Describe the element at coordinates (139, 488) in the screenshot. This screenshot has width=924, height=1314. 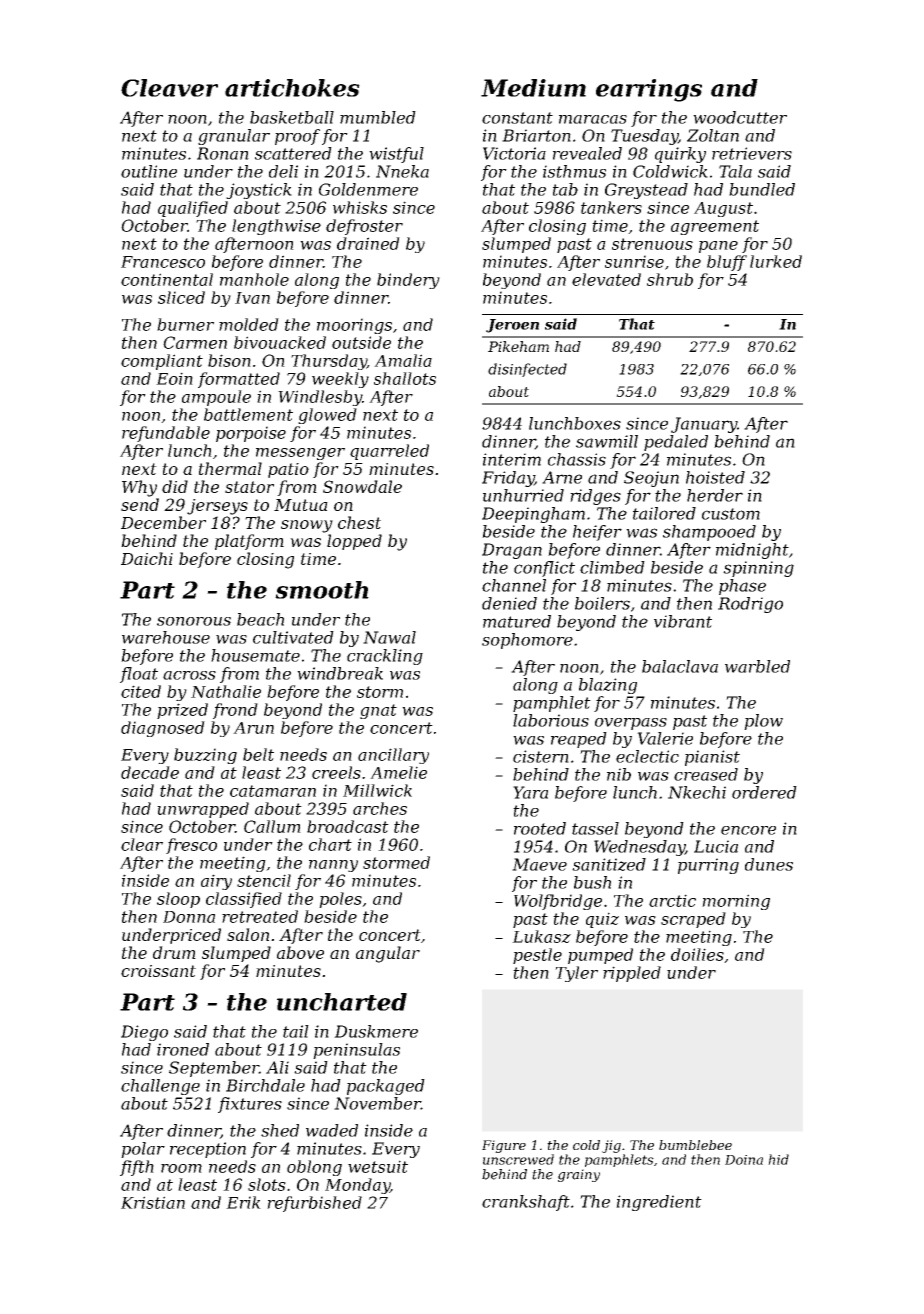
I see `Why` at that location.
